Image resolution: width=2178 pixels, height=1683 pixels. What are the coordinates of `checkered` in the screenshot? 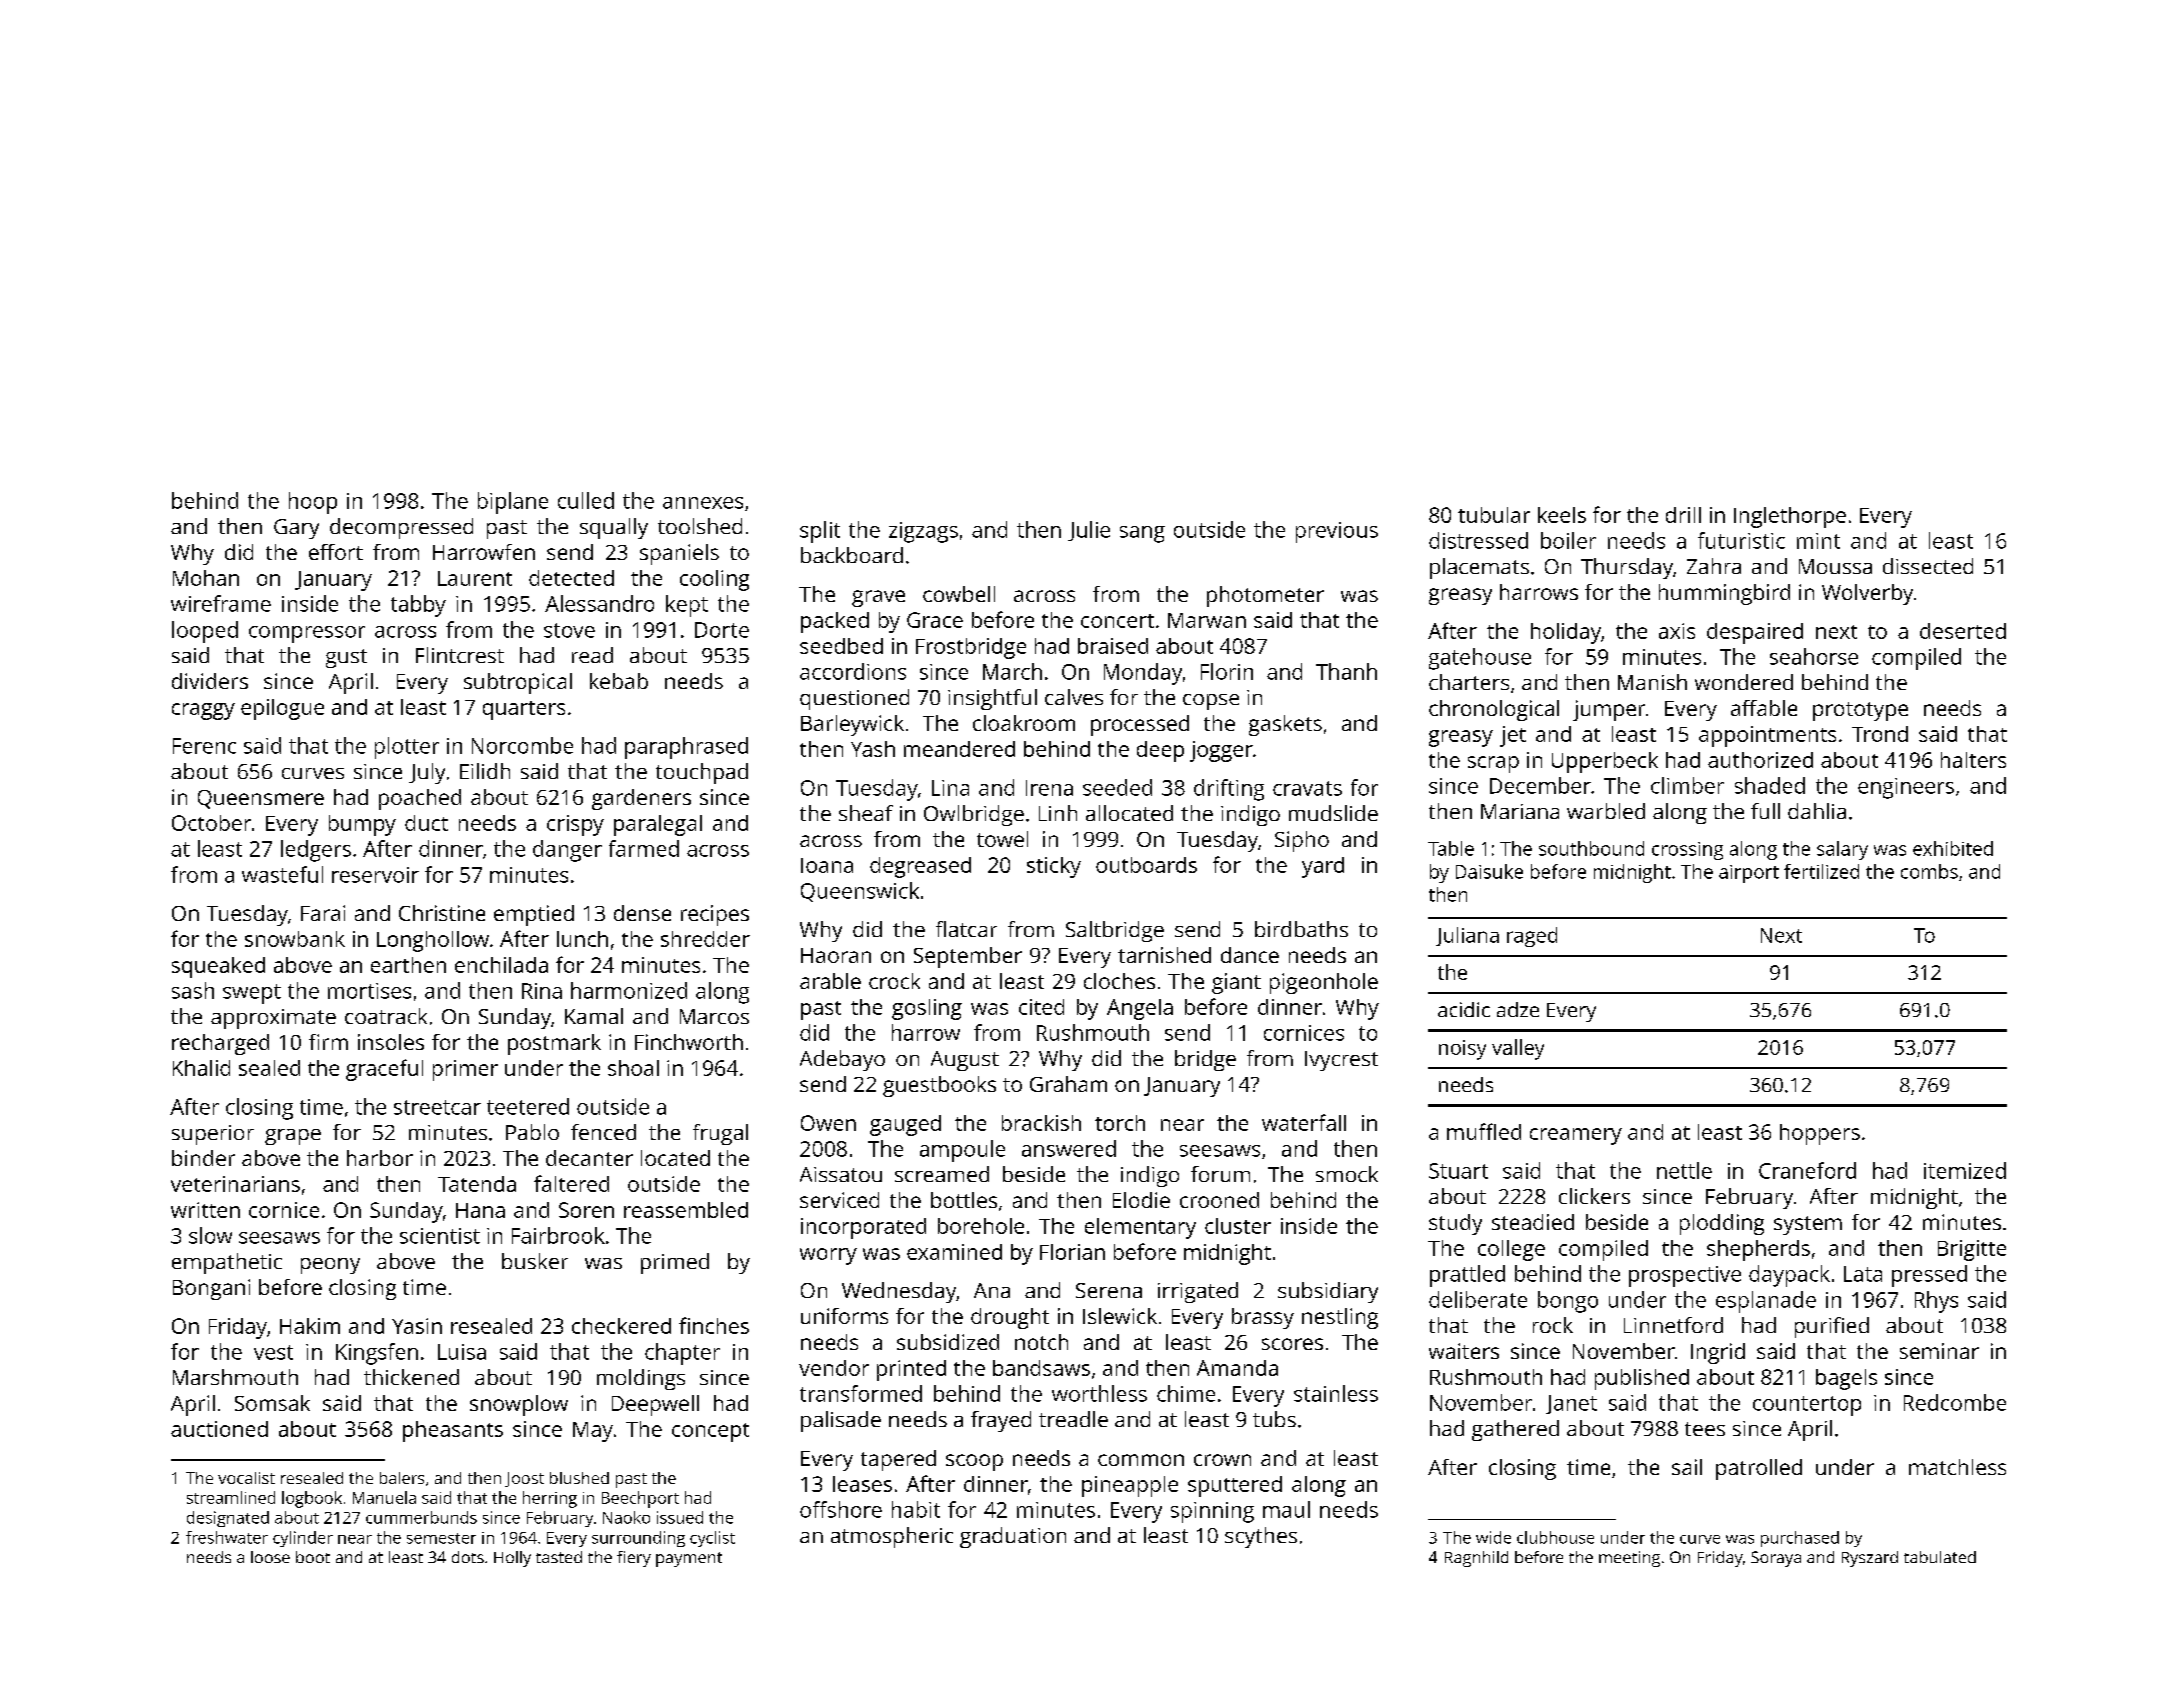 It's located at (621, 1326).
